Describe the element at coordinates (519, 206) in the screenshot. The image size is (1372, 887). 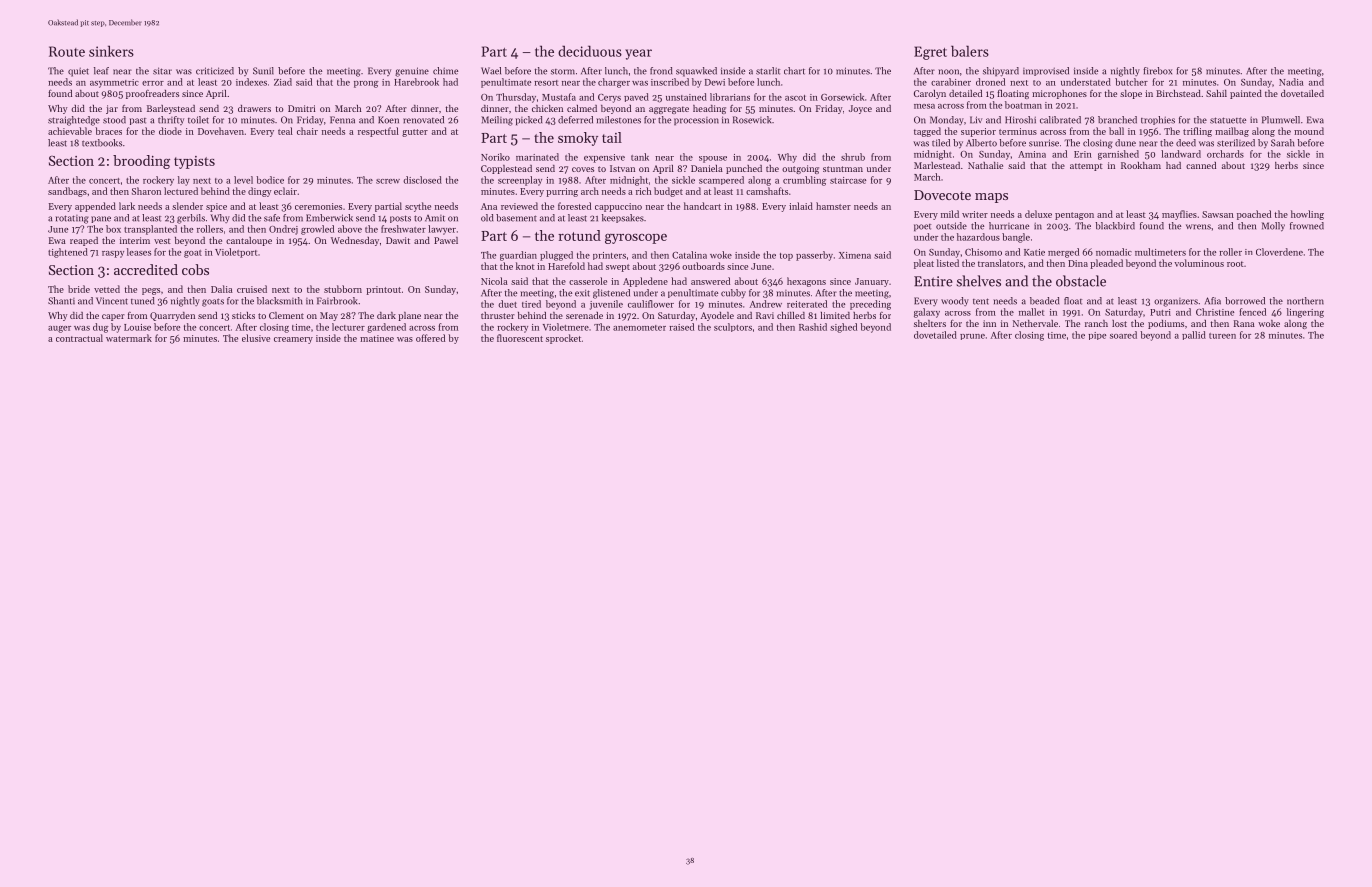
I see `reviewed` at that location.
